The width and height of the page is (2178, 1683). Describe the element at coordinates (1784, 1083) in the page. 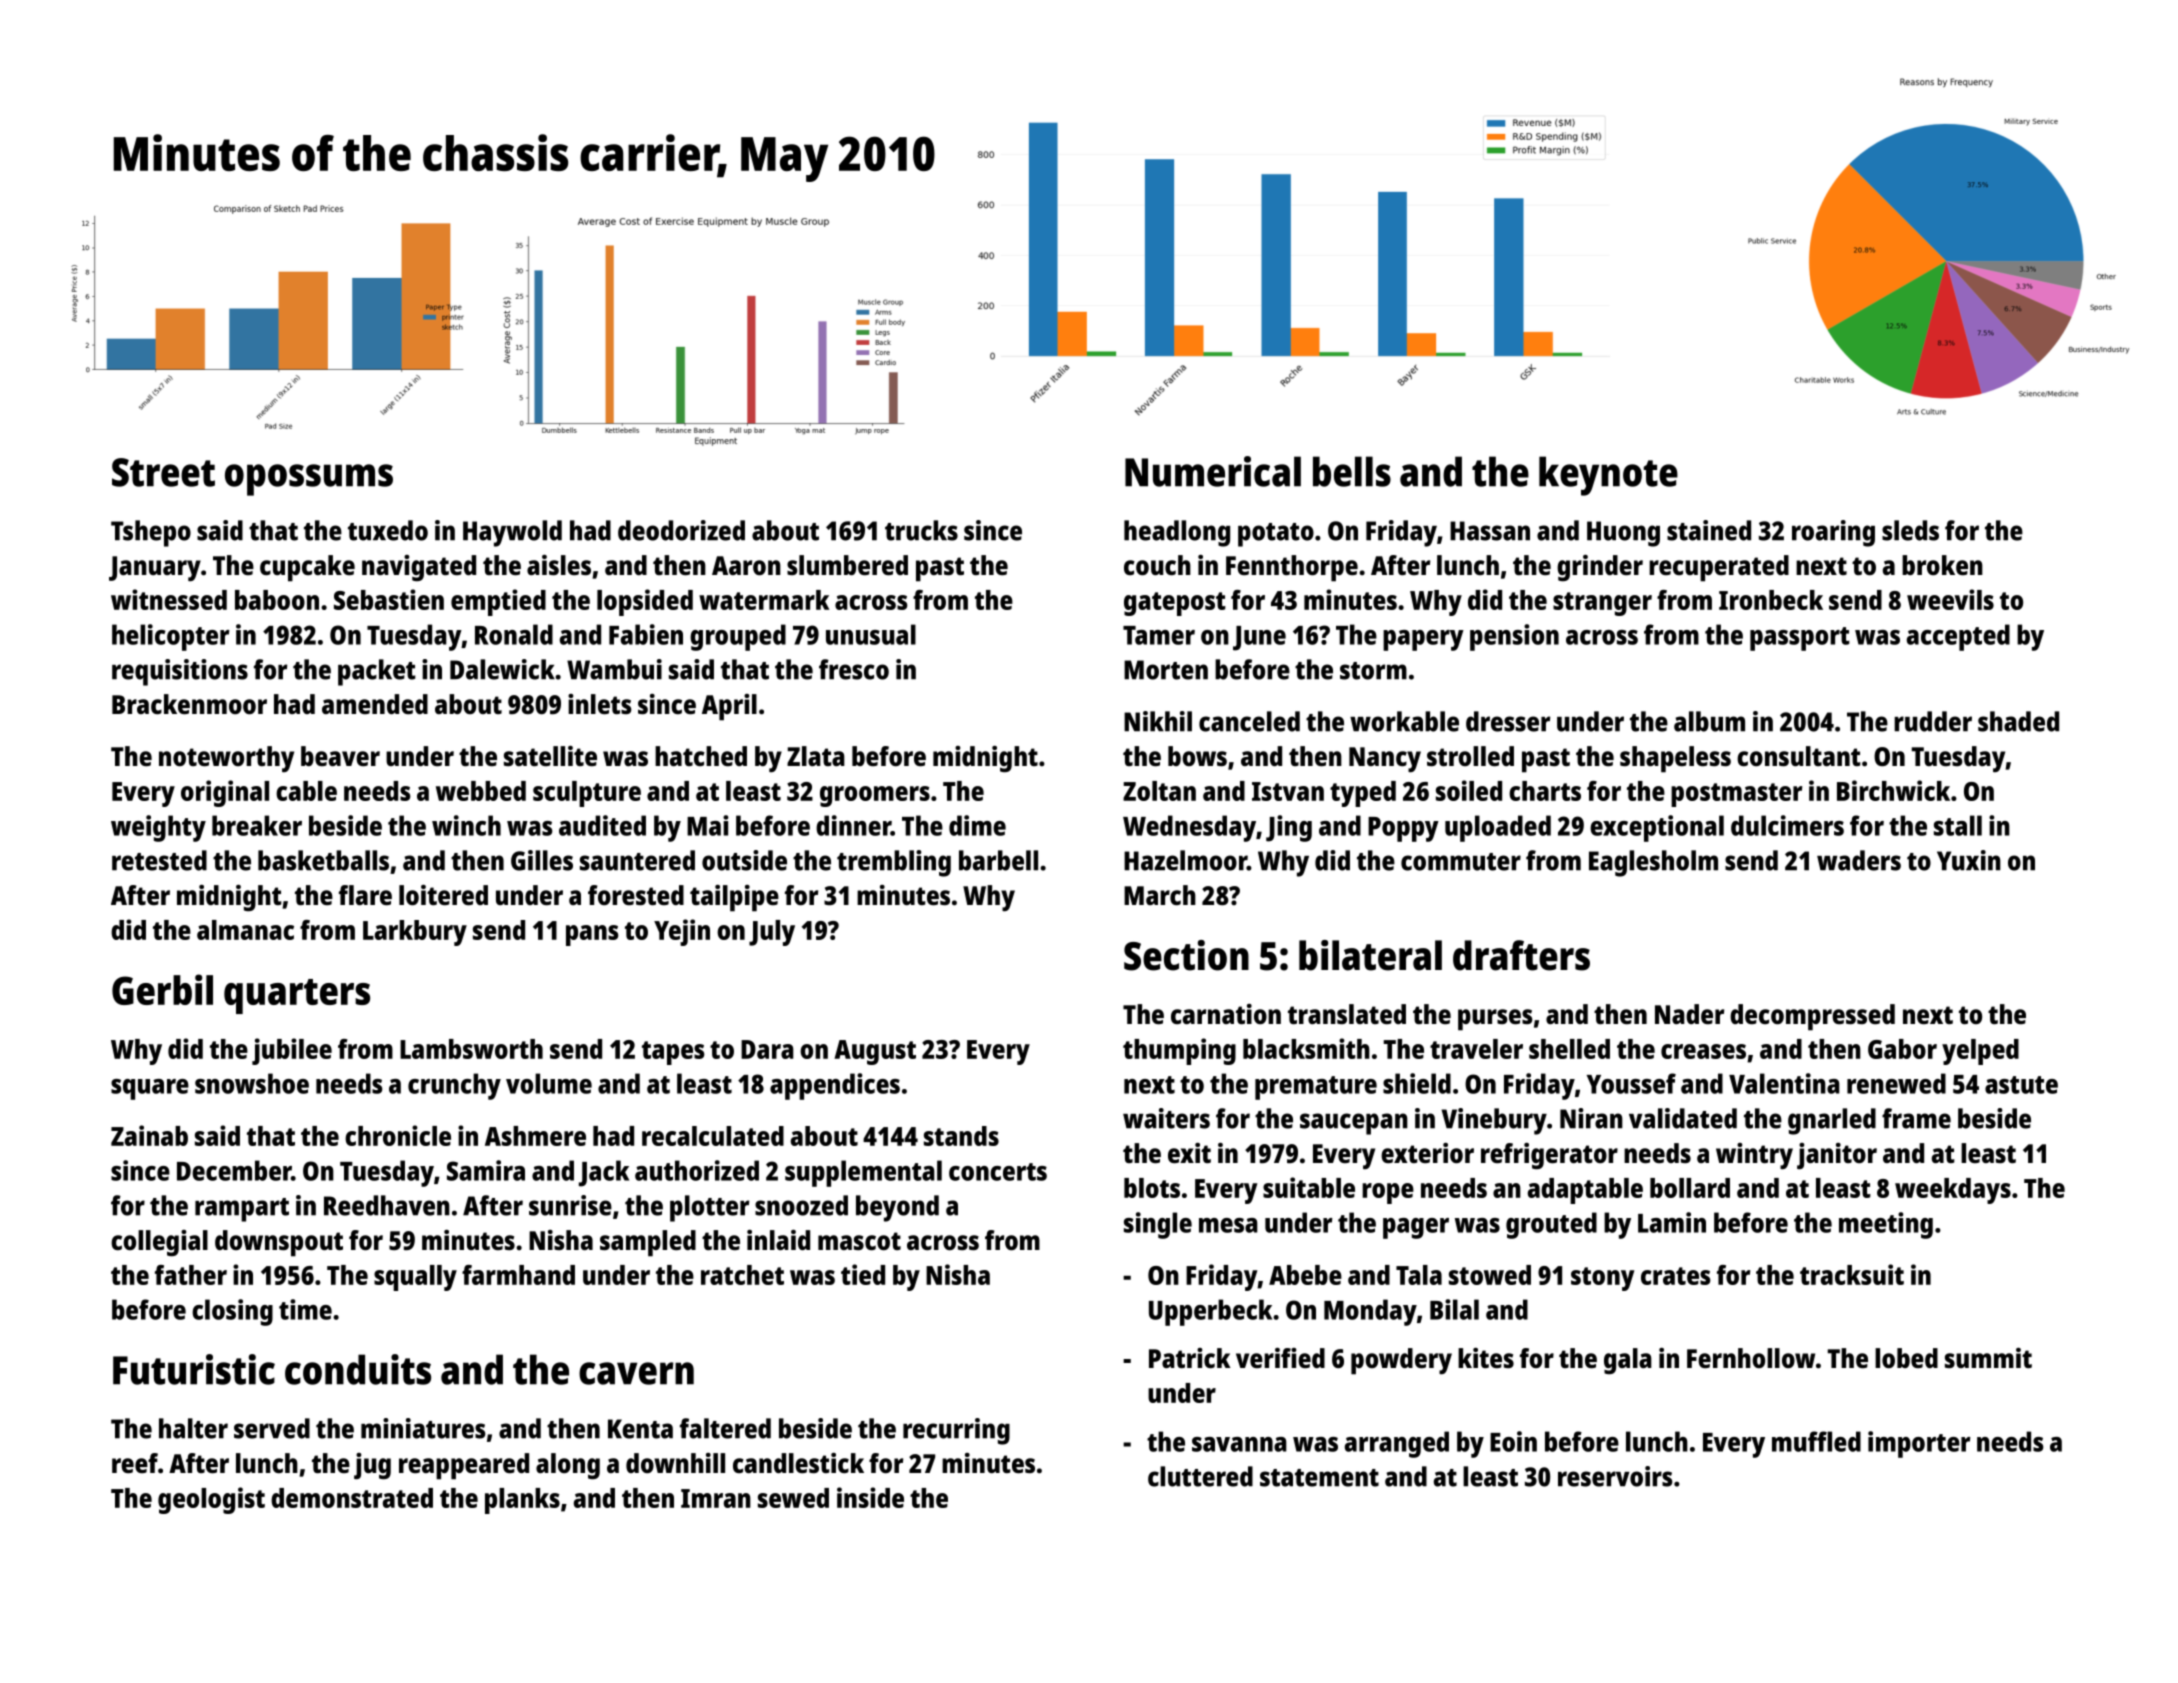

I see `Valentina` at that location.
